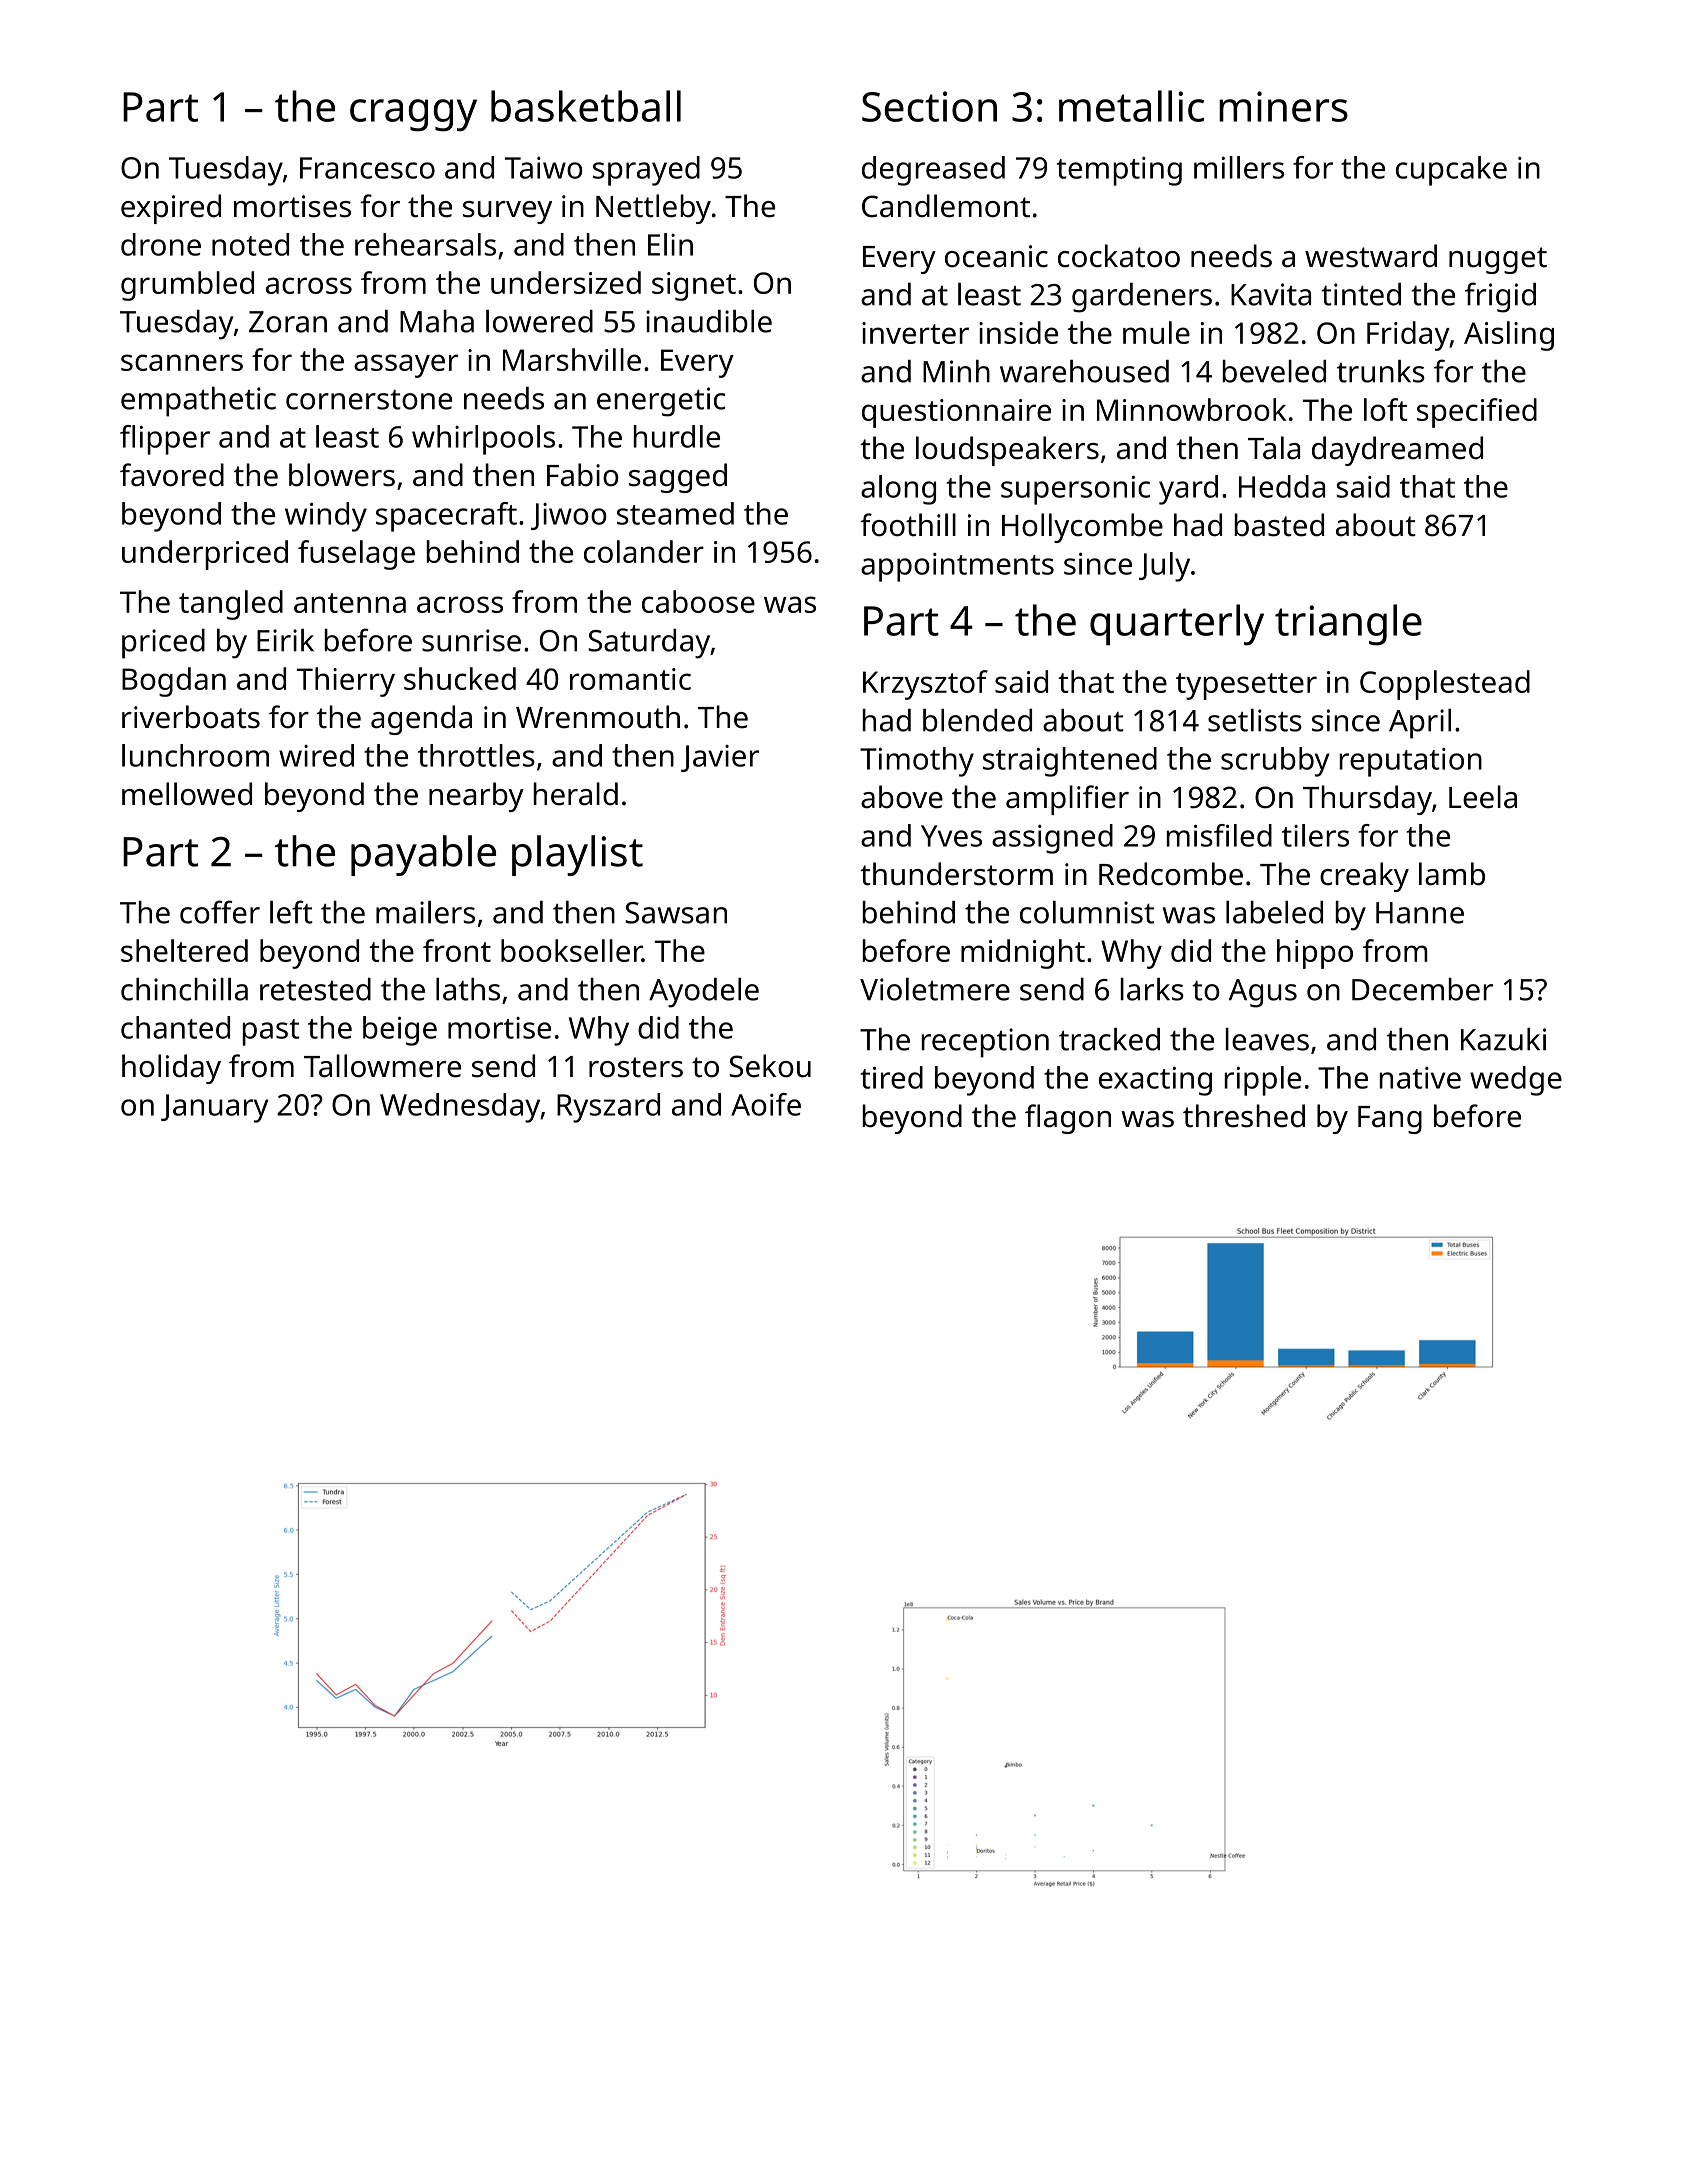 The height and width of the screenshot is (2178, 1683). I want to click on Minh, so click(956, 371).
